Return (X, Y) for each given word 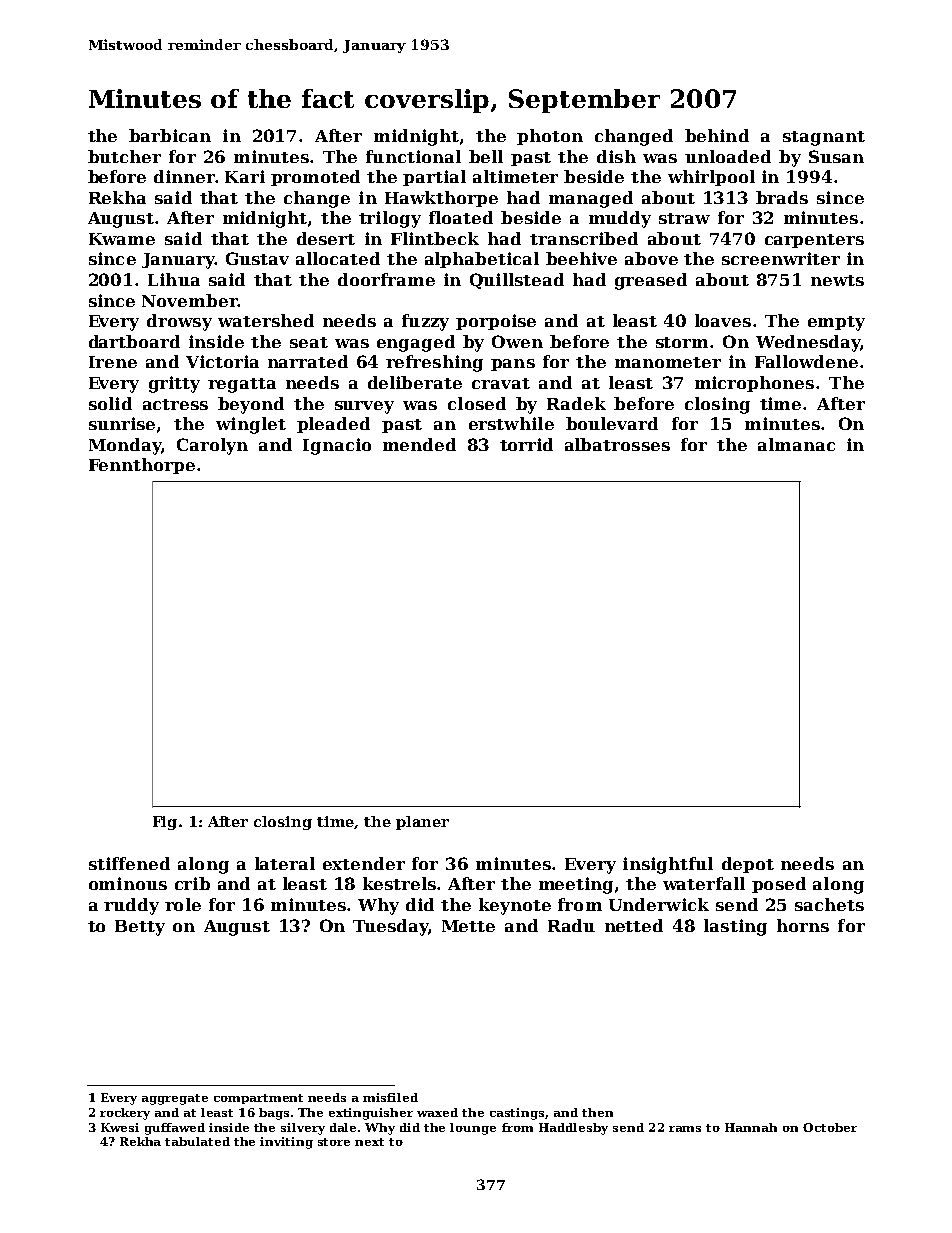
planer (422, 823)
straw (684, 218)
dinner (184, 176)
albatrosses (617, 444)
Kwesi (120, 1127)
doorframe (386, 279)
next (369, 1142)
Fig (165, 823)
